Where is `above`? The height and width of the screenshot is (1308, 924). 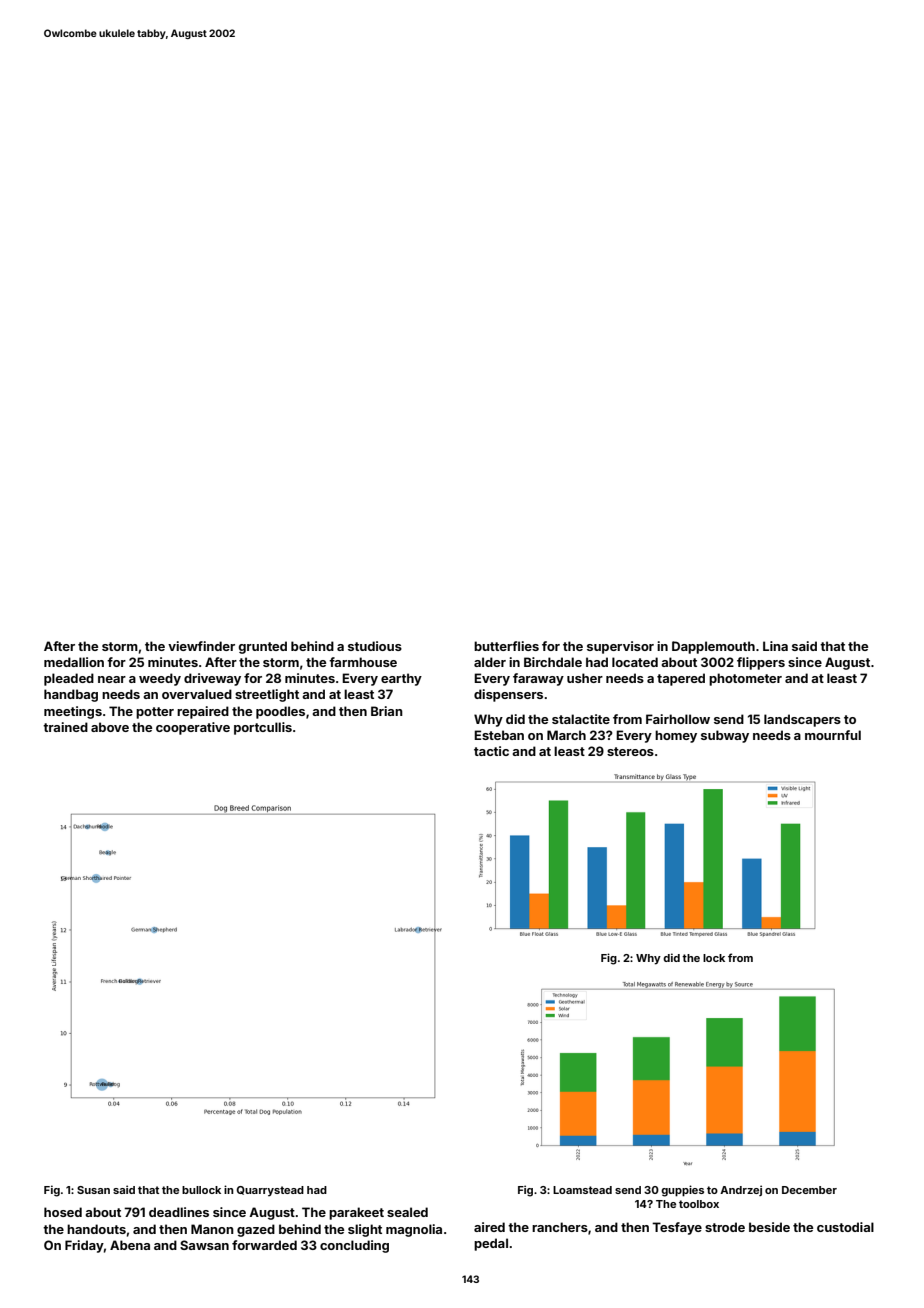 above is located at coordinates (110, 727).
